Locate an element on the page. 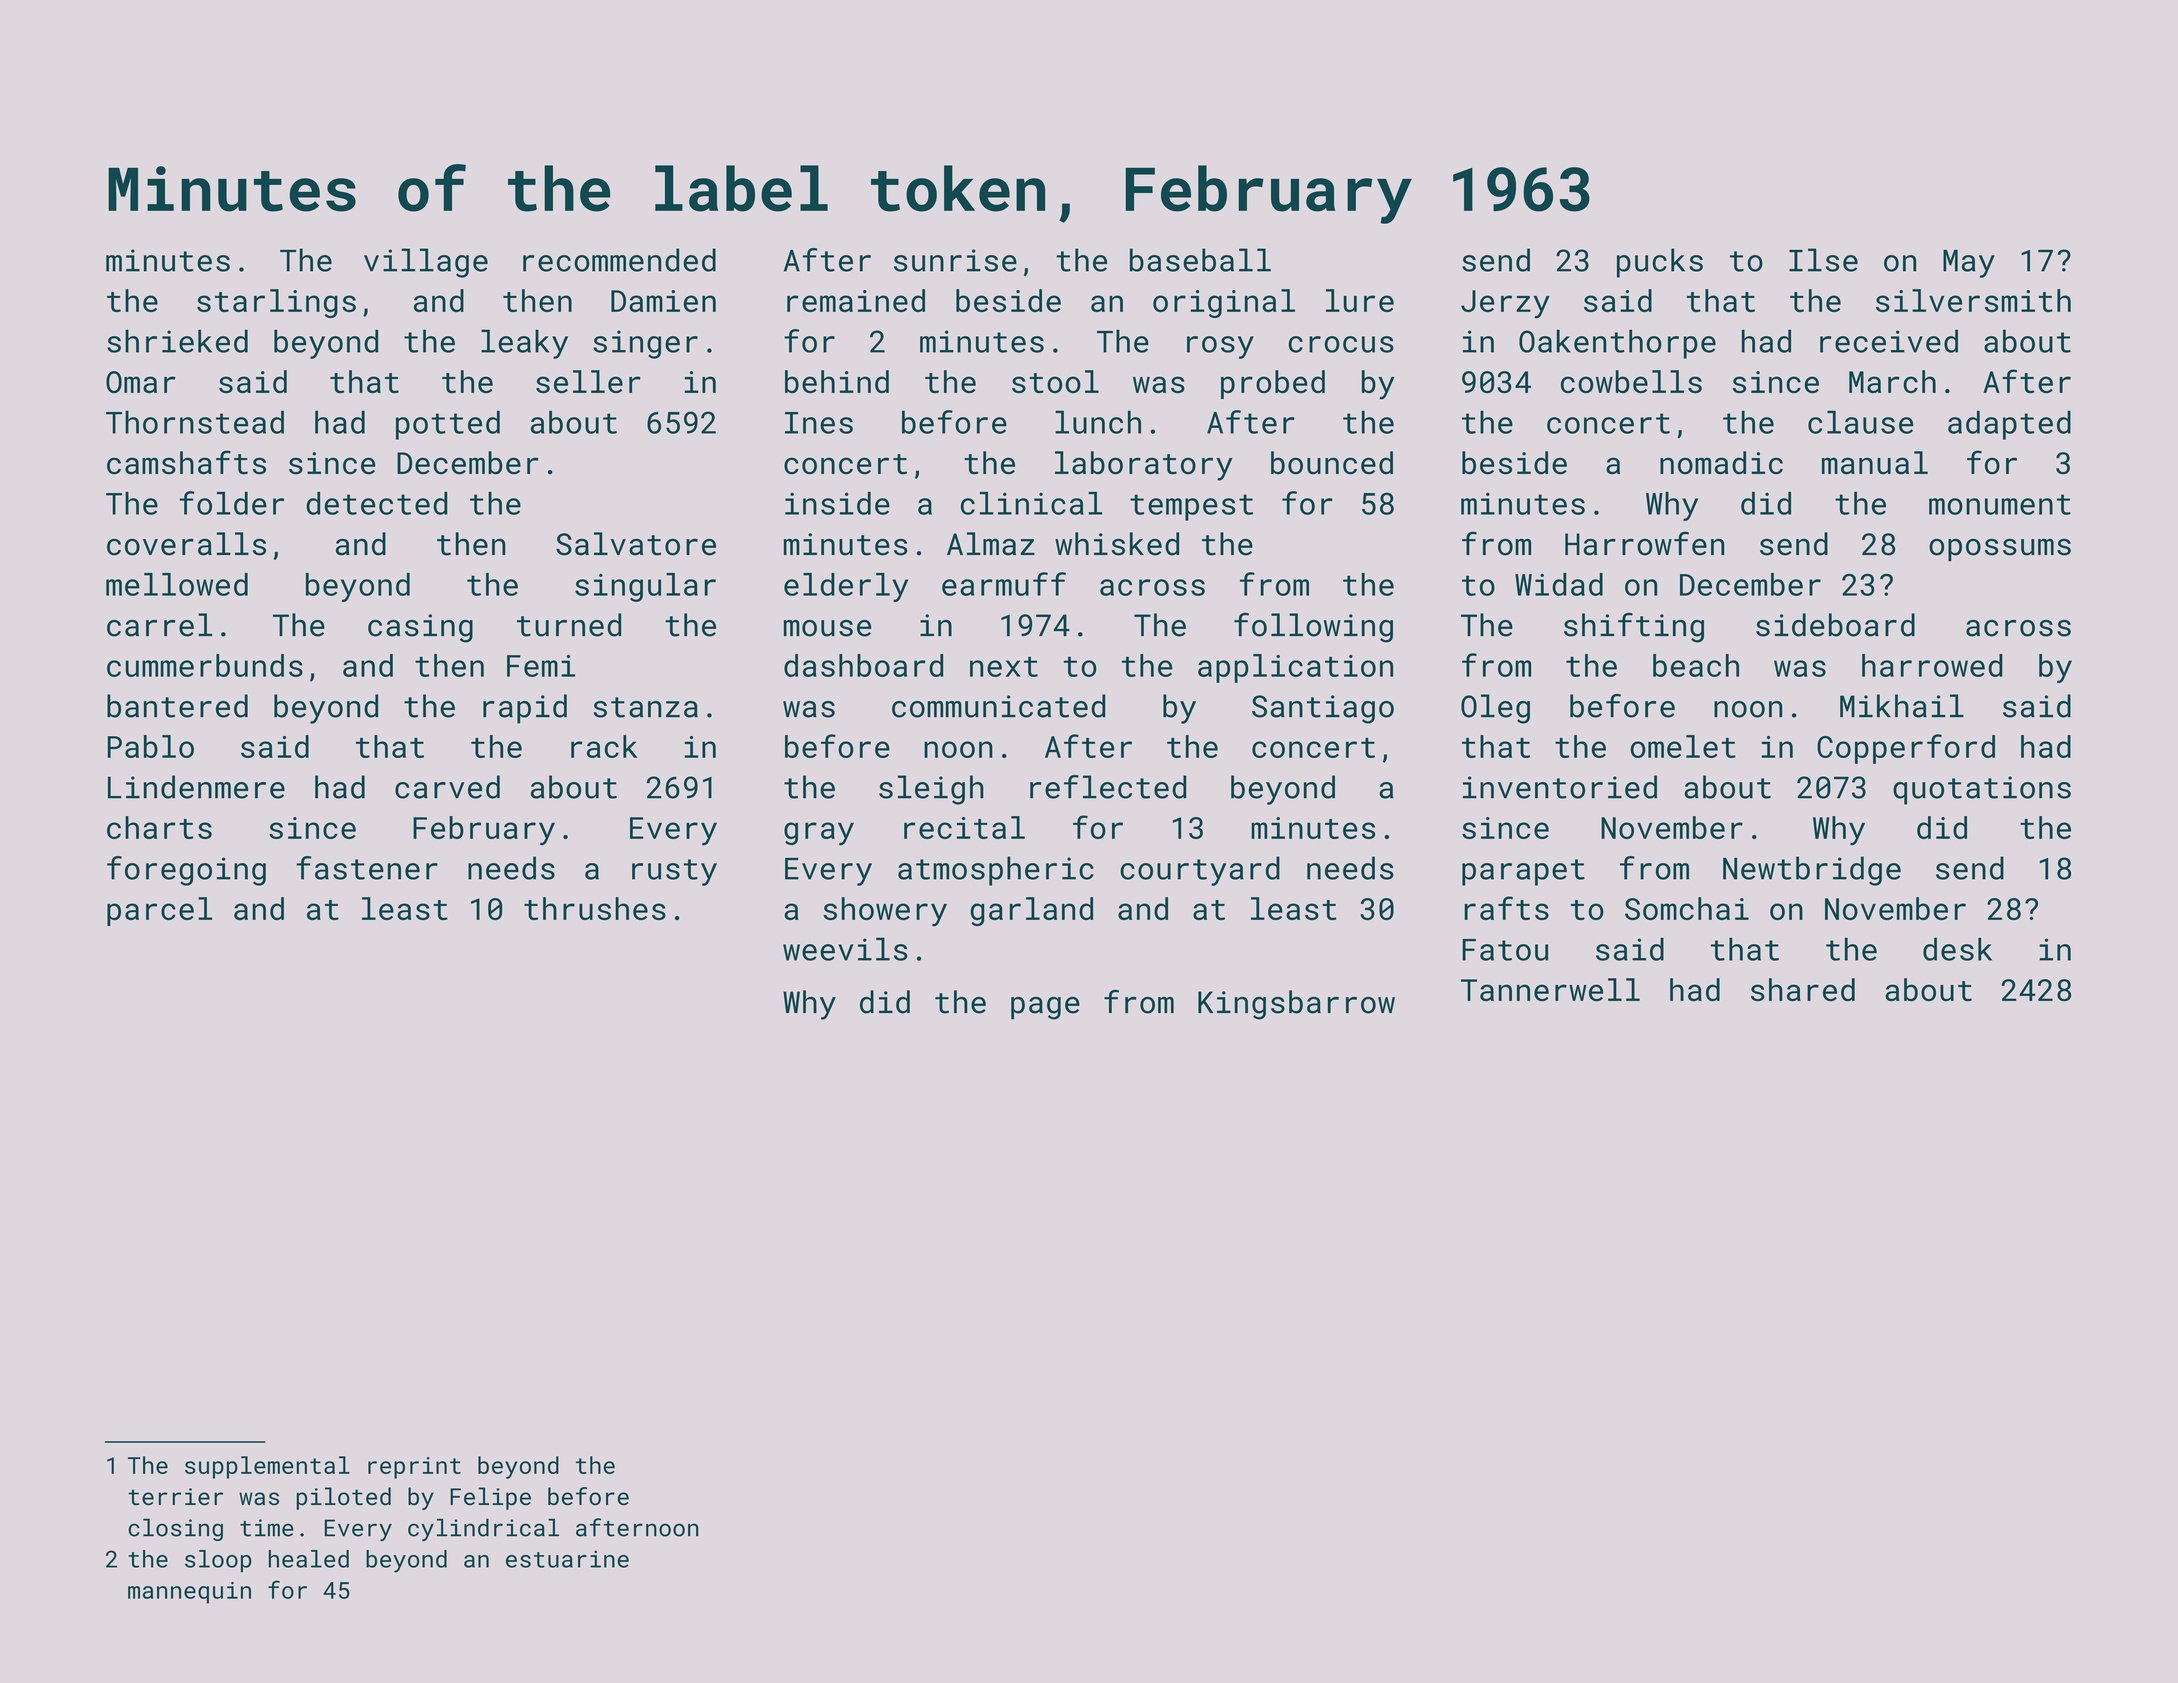 The height and width of the image is (1683, 2178). foregoing is located at coordinates (186, 871).
